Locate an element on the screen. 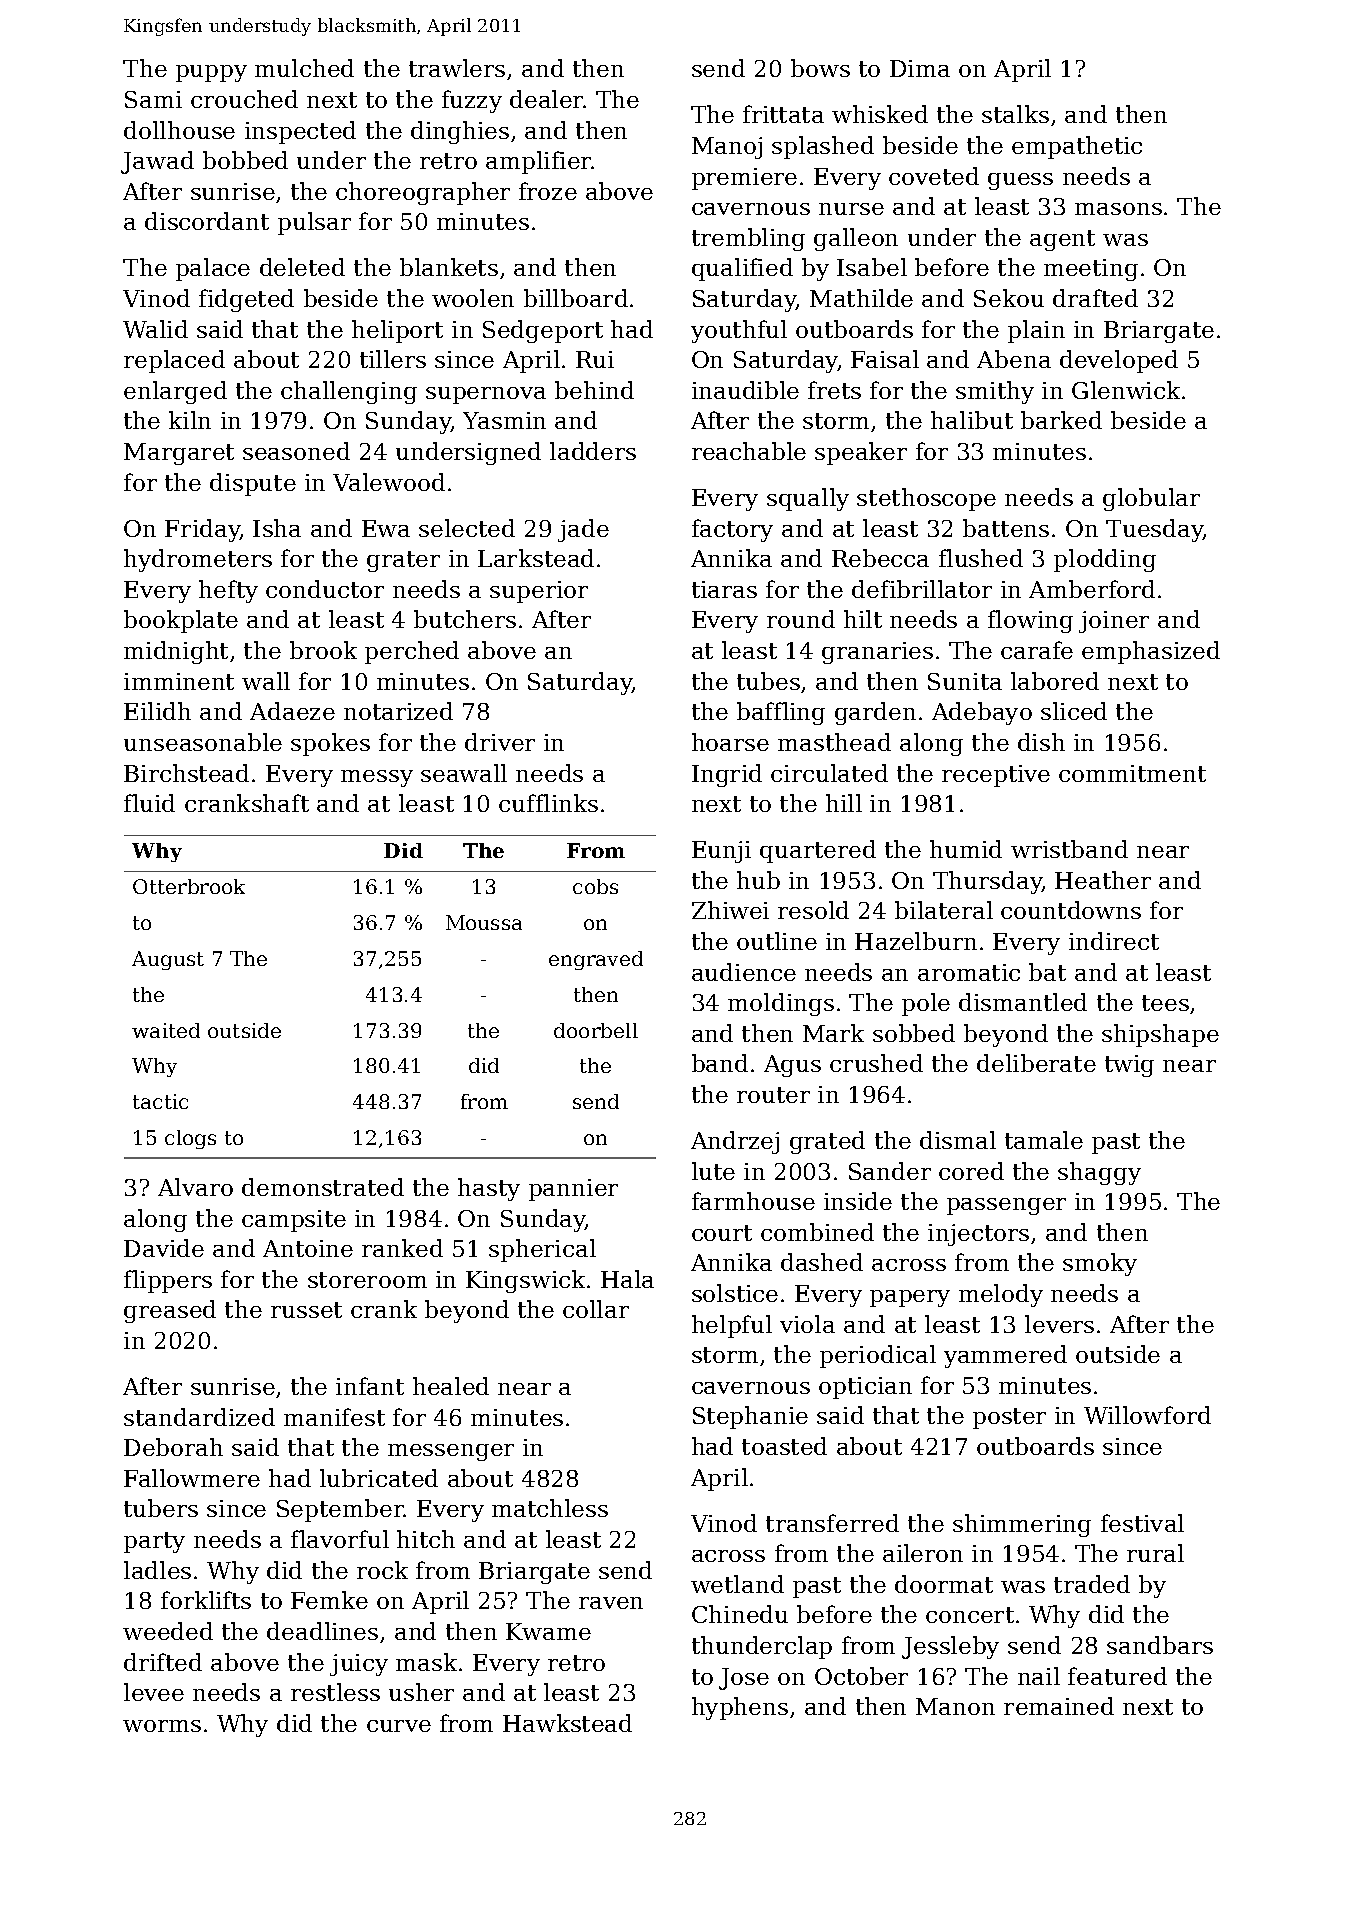 The width and height of the screenshot is (1347, 1905). mulched is located at coordinates (304, 68).
